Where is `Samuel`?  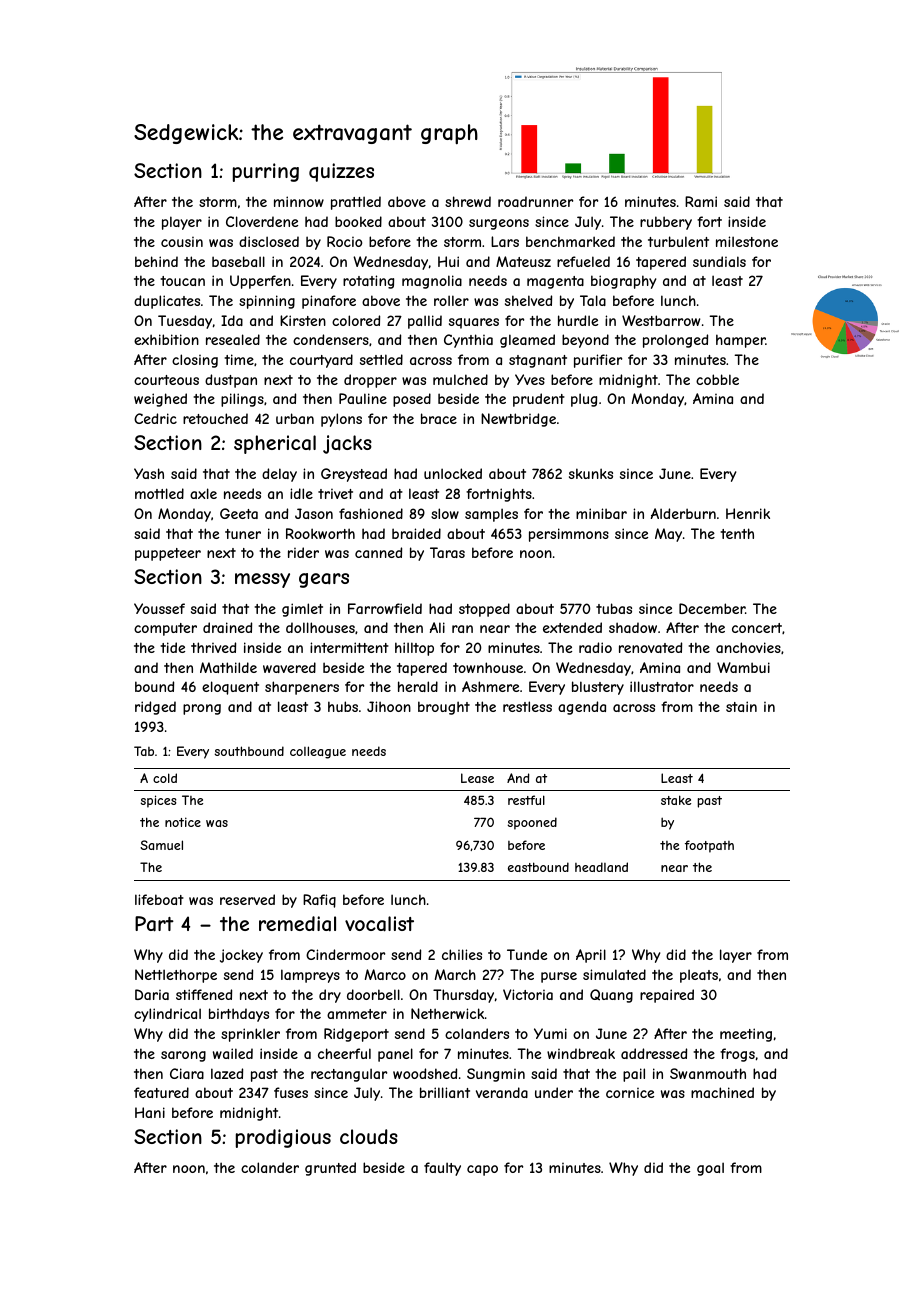 Samuel is located at coordinates (161, 845).
